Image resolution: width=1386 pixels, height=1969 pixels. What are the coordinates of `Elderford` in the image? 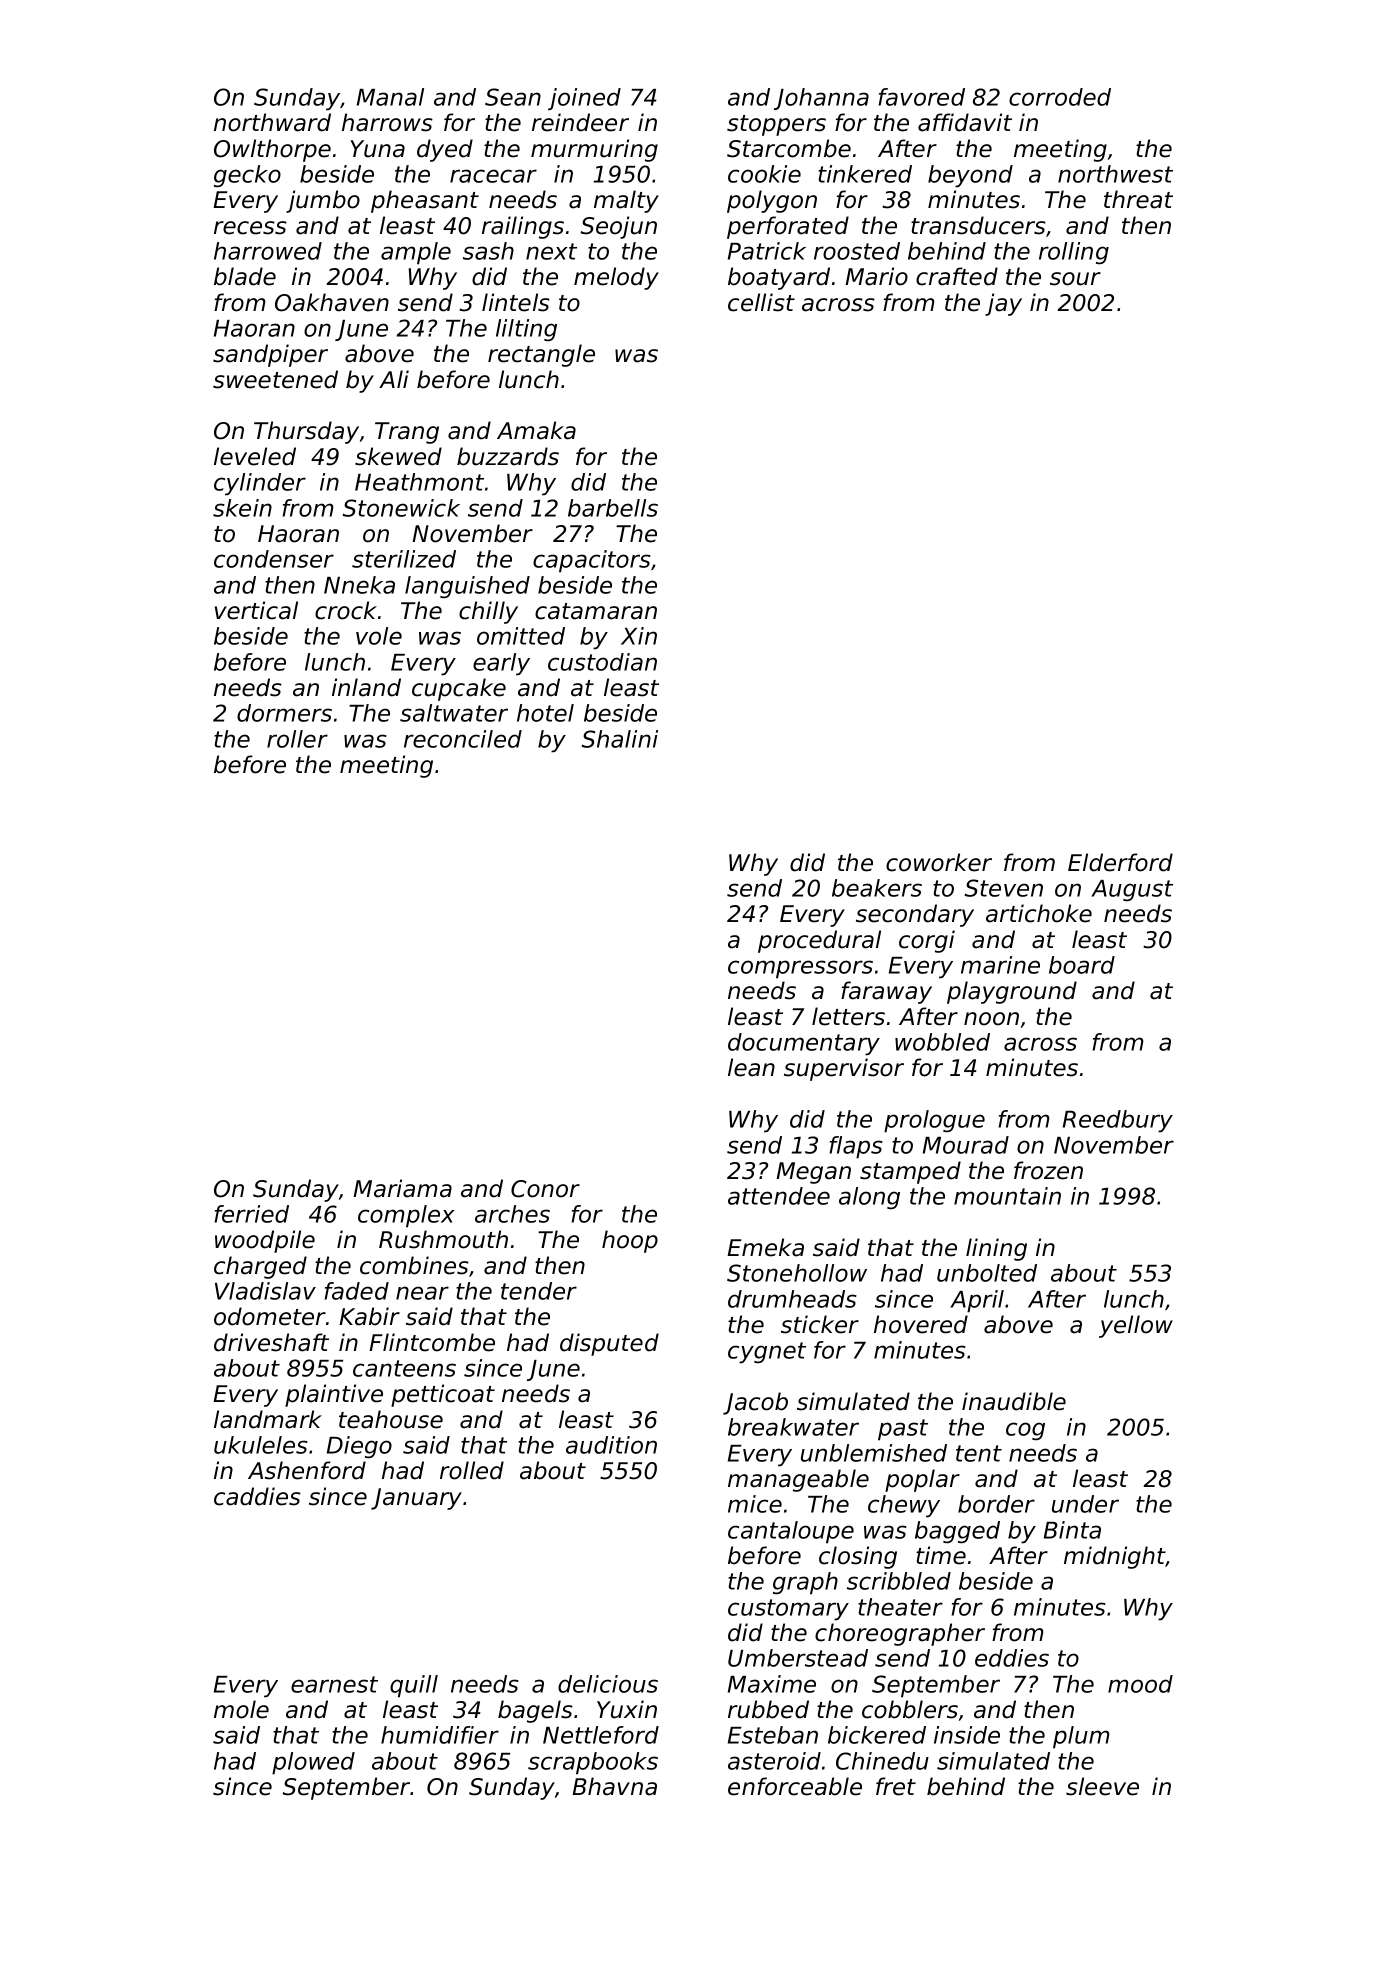 It's located at (1120, 862).
